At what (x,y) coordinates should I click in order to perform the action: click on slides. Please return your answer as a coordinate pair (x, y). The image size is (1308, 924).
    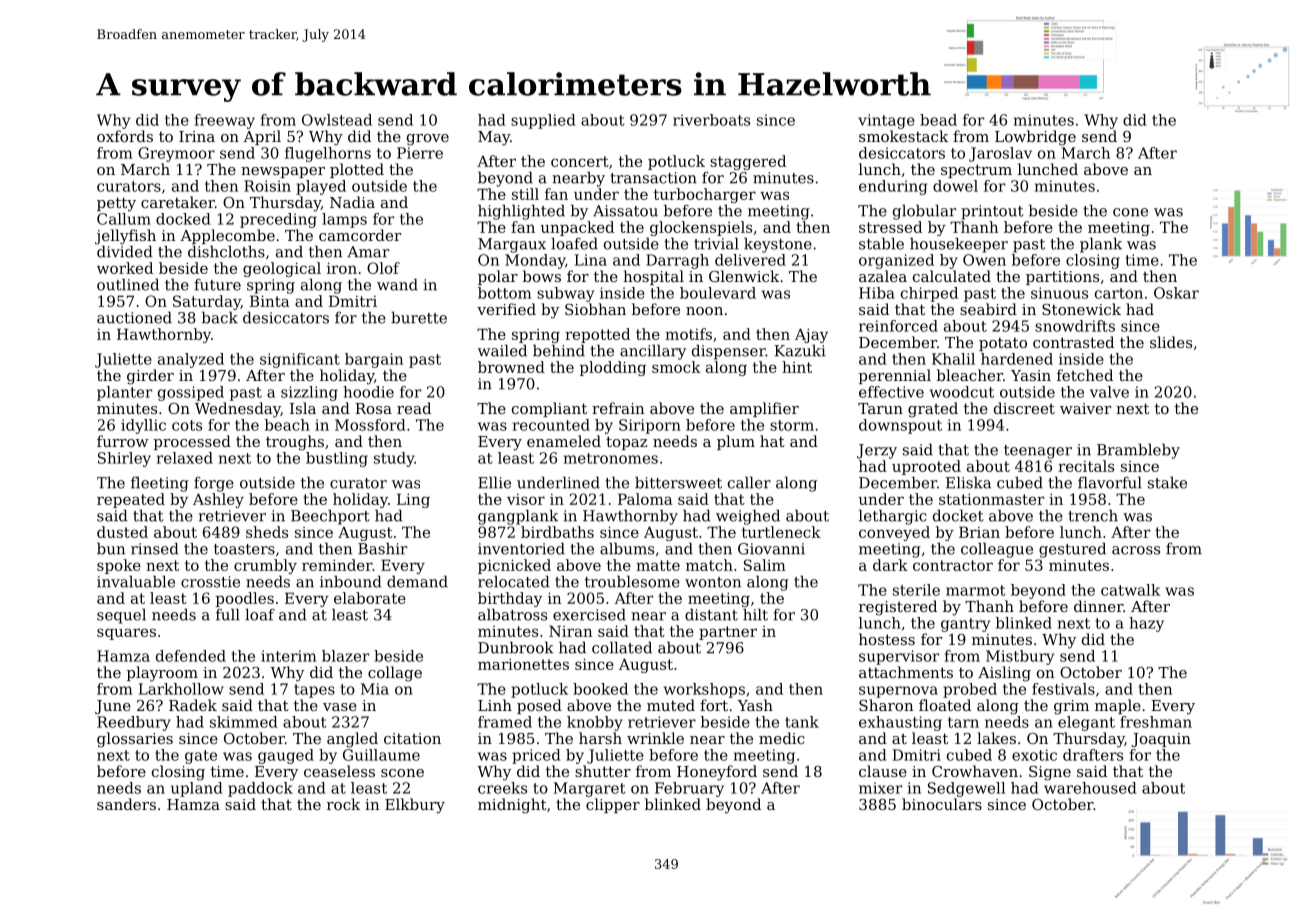
    Looking at the image, I should click on (1171, 342).
